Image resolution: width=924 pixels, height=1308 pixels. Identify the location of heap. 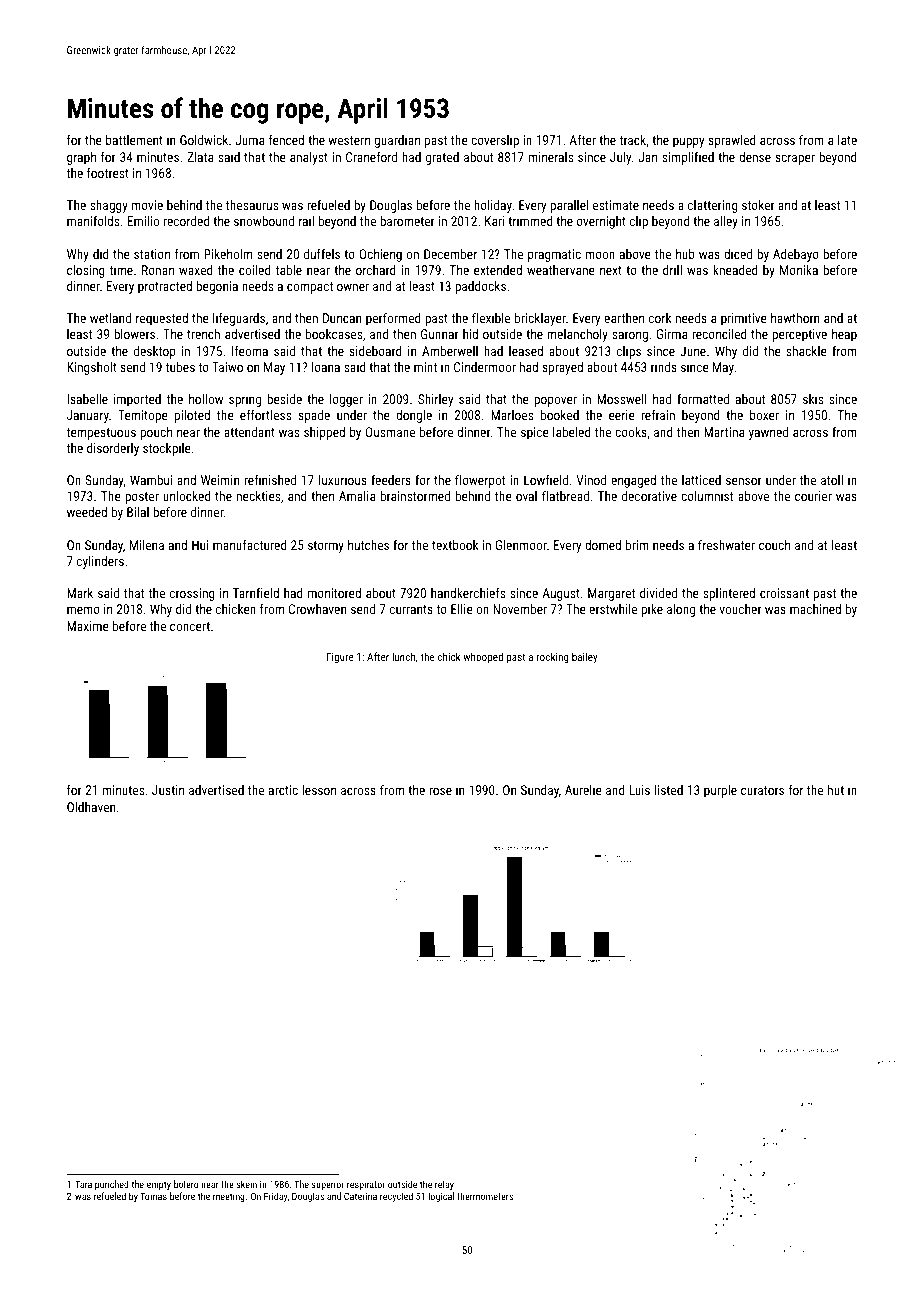
(844, 335).
